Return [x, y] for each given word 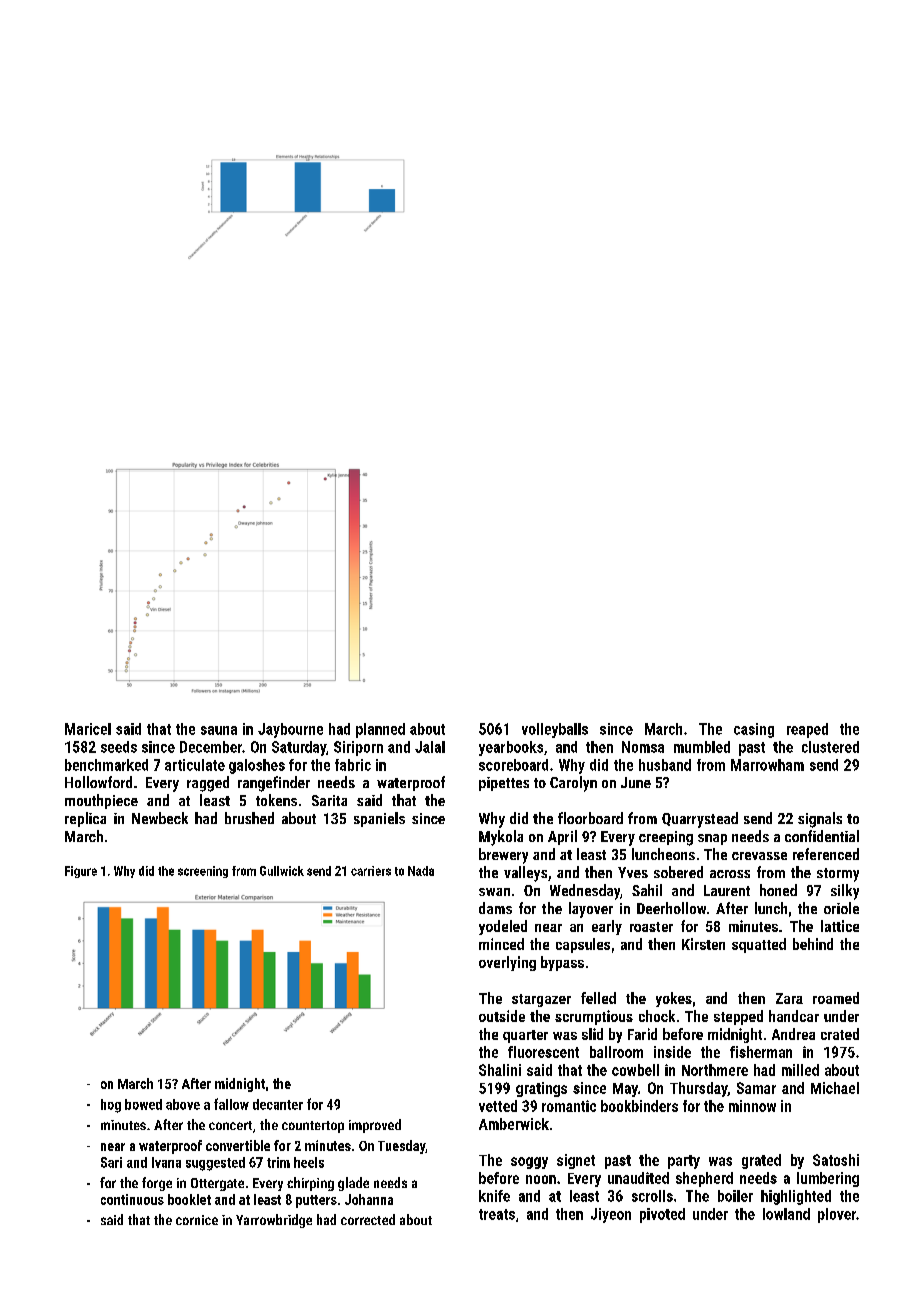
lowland [786, 1214]
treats [497, 1214]
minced [501, 944]
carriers [371, 871]
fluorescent [543, 1052]
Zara [789, 998]
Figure [81, 872]
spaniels [379, 819]
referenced [826, 854]
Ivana [166, 1162]
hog [111, 1106]
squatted [759, 945]
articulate [195, 765]
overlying [507, 963]
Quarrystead [700, 820]
